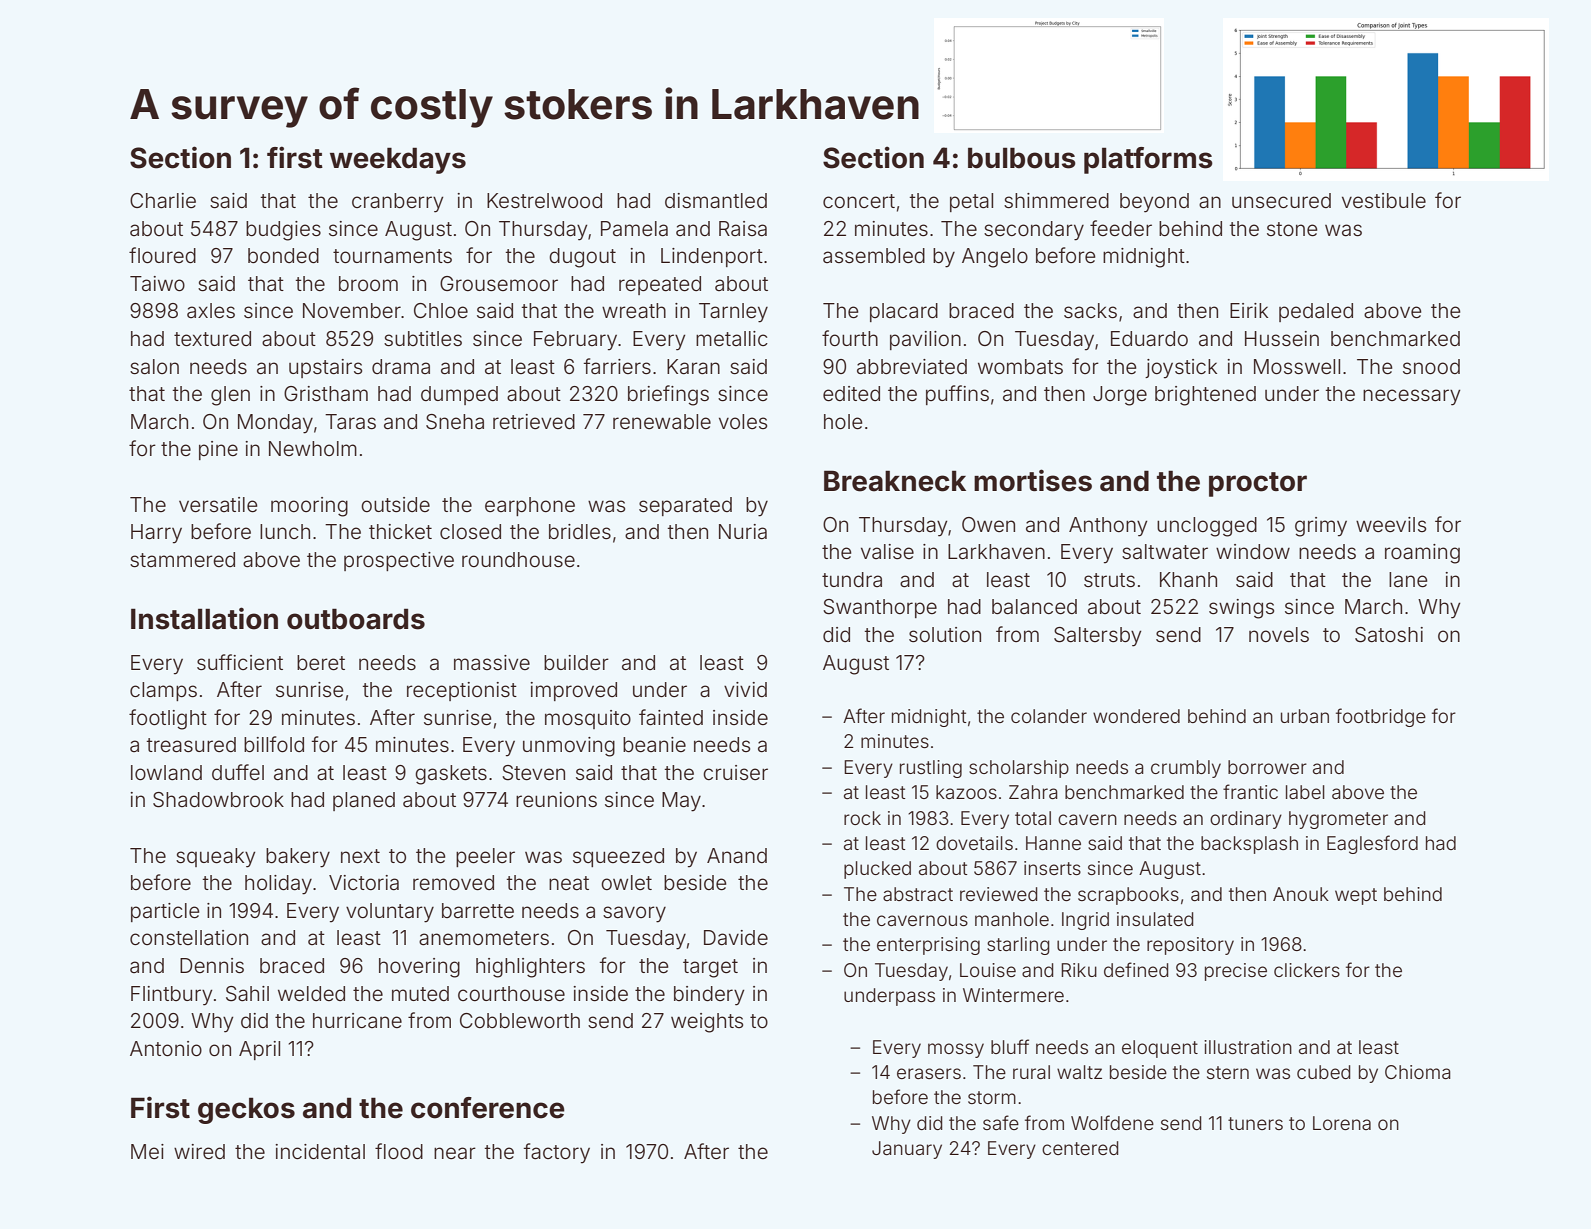 The height and width of the image is (1229, 1591). Describe the element at coordinates (1020, 366) in the image. I see `wombats` at that location.
